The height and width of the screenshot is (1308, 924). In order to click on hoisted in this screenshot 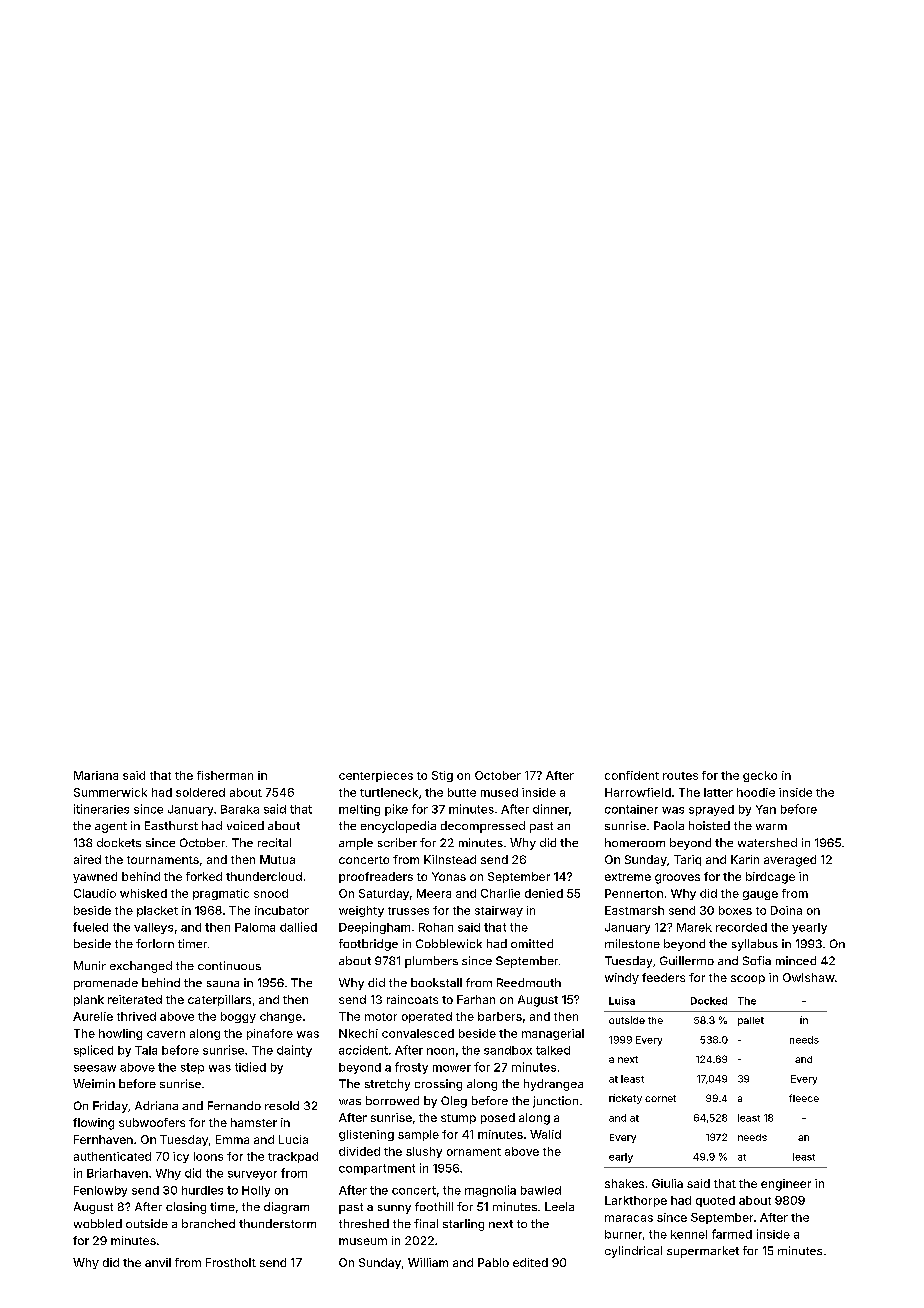, I will do `click(709, 825)`.
